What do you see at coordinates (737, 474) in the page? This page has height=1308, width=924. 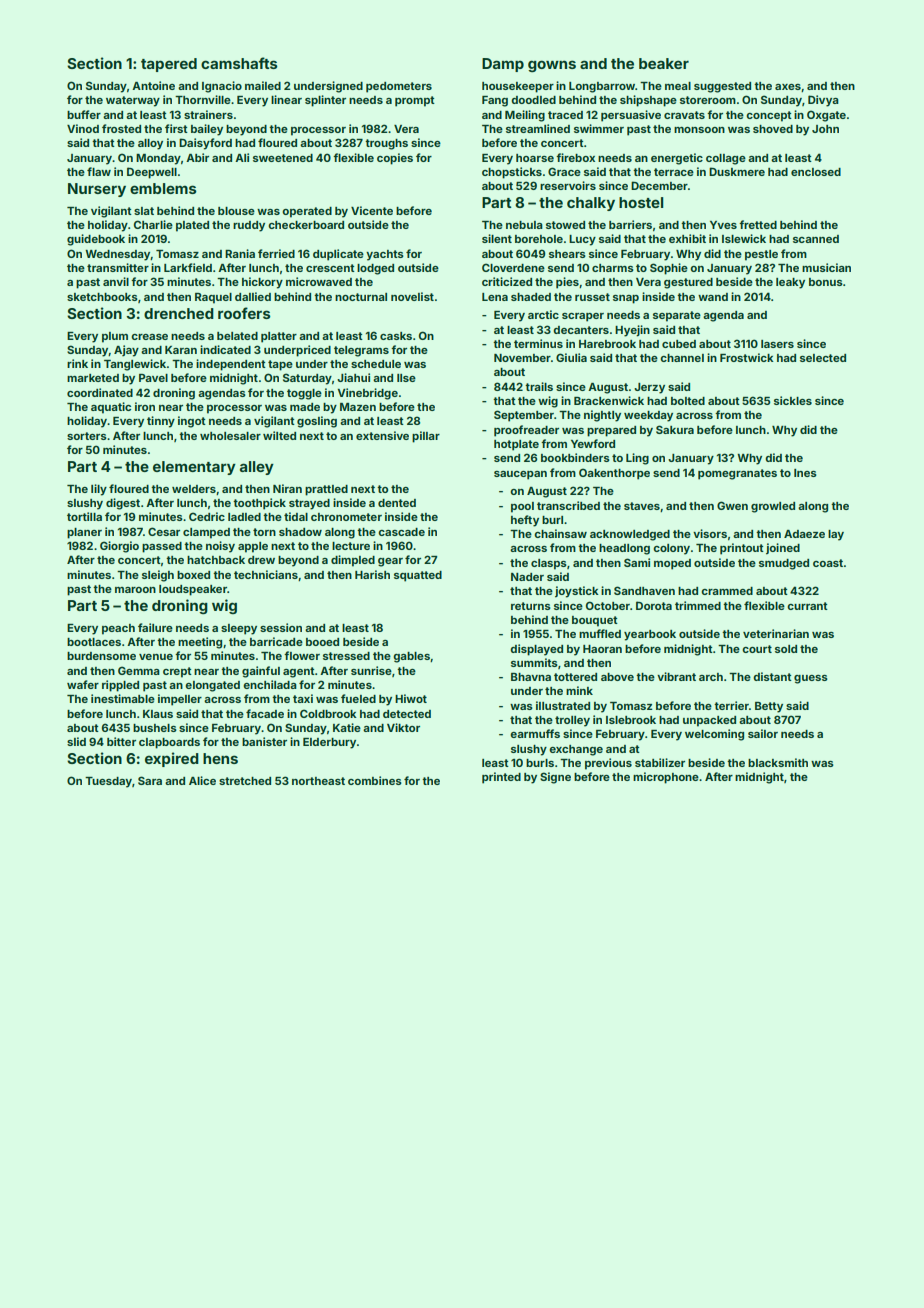 I see `pomegranates` at bounding box center [737, 474].
